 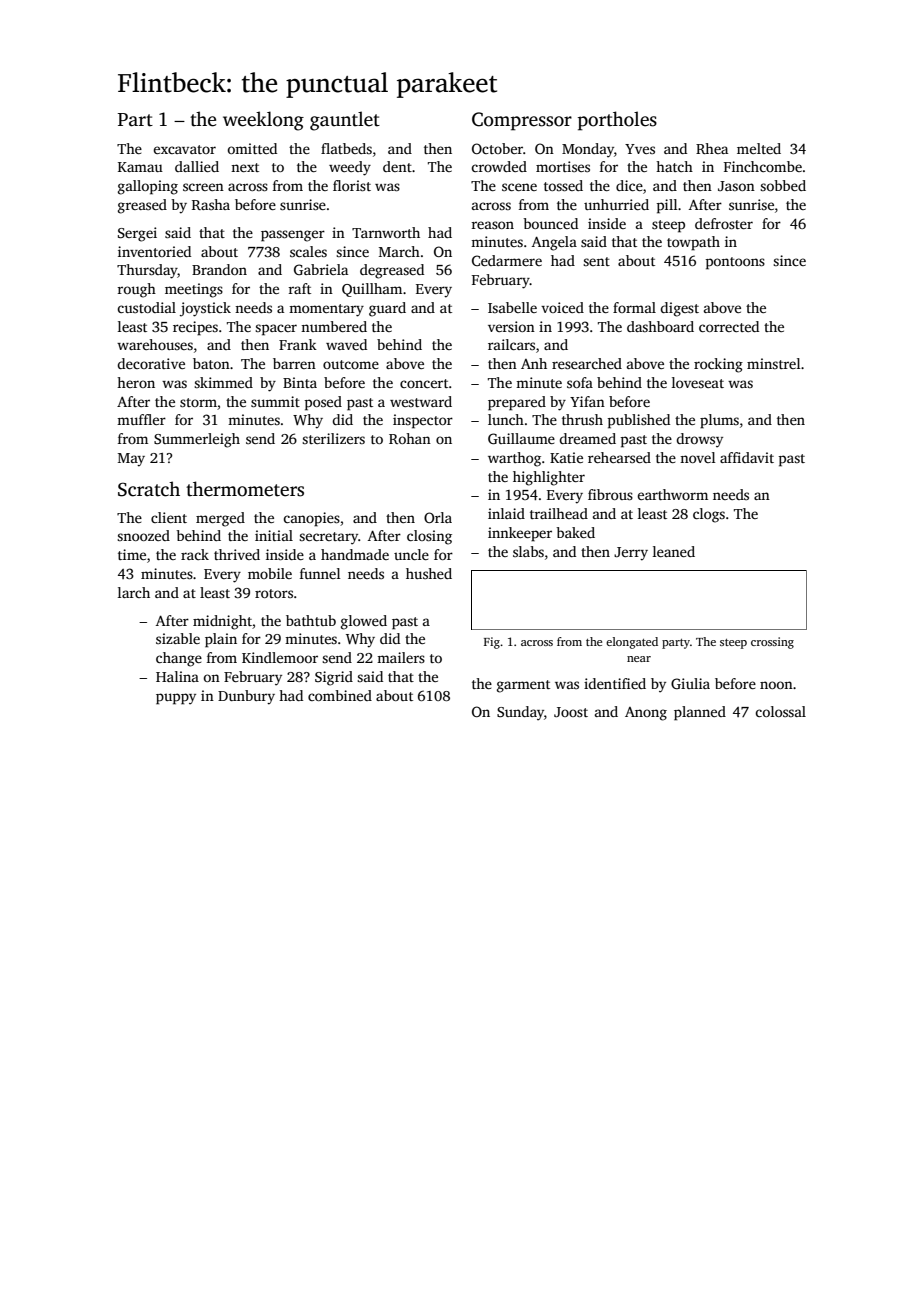 What do you see at coordinates (345, 121) in the image?
I see `gauntlet` at bounding box center [345, 121].
